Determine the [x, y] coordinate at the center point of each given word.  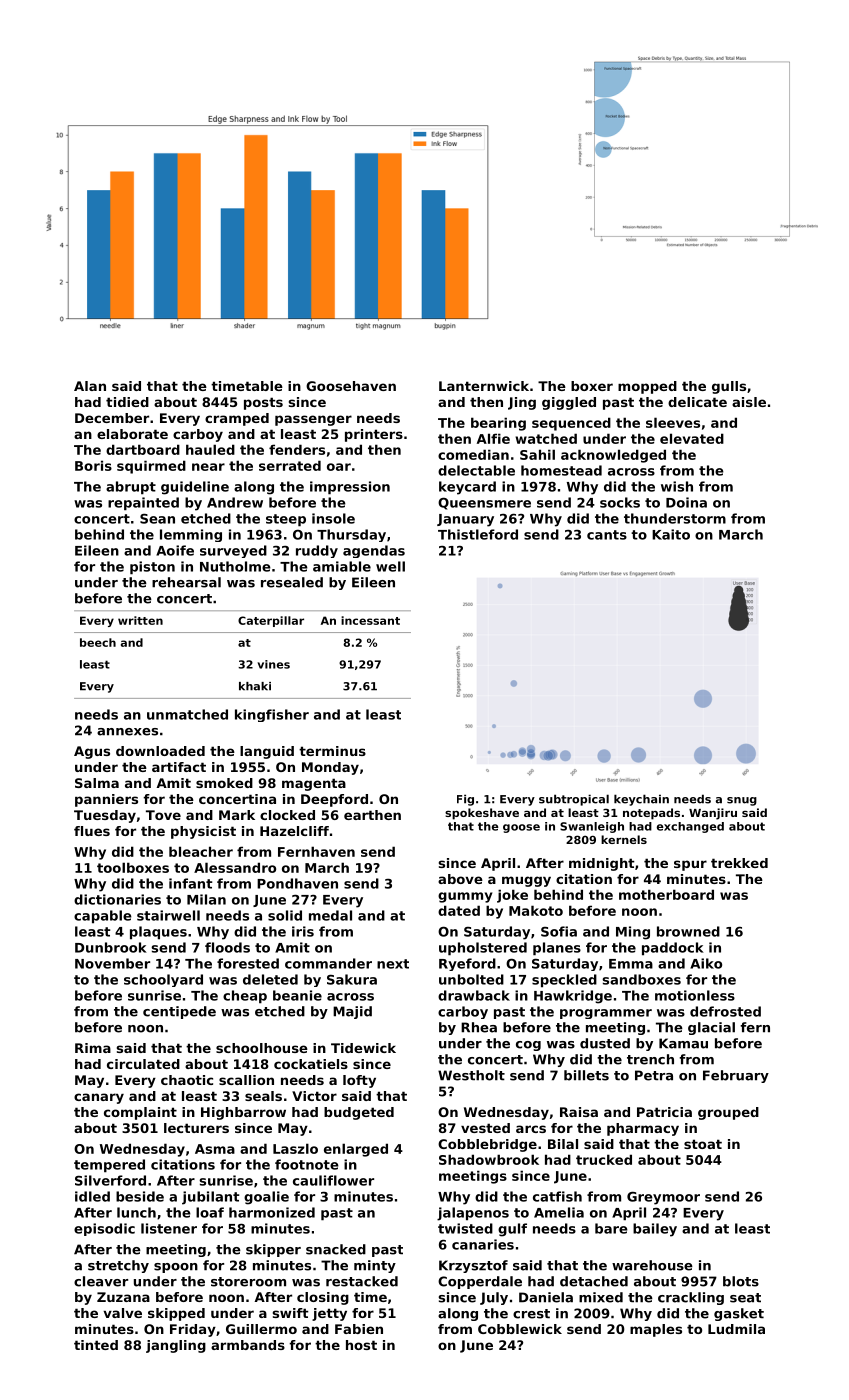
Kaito [671, 534]
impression [350, 488]
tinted [96, 1345]
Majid [352, 1012]
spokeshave [482, 814]
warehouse [652, 1265]
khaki [255, 686]
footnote [307, 1164]
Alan [90, 386]
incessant [370, 620]
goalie [266, 1198]
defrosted [725, 1011]
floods [227, 947]
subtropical [574, 800]
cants [607, 535]
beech [98, 642]
